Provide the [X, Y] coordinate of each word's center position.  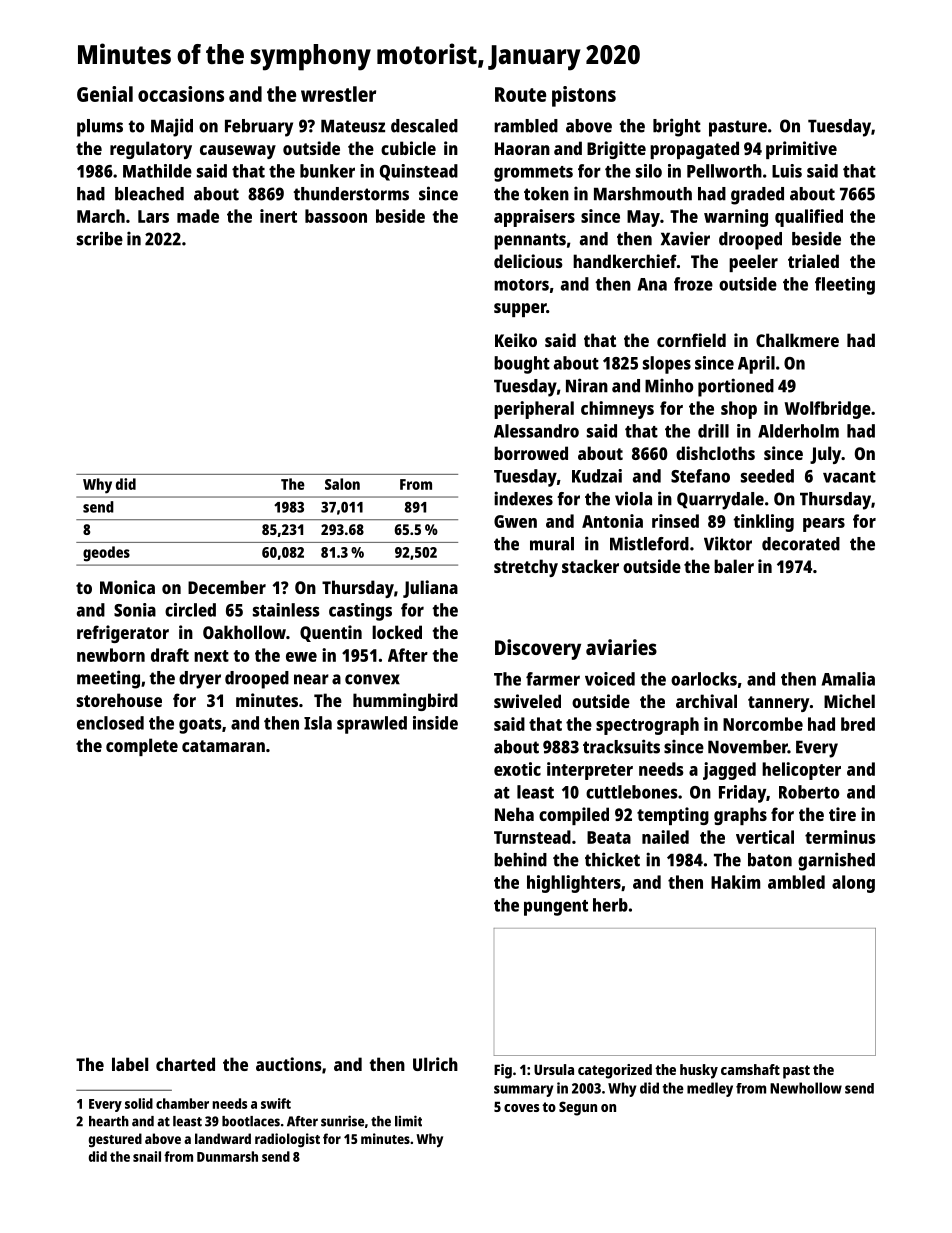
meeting [108, 679]
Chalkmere [797, 340]
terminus [840, 837]
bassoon [336, 216]
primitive [801, 150]
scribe [100, 238]
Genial [105, 94]
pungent [556, 908]
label [130, 1064]
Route [520, 94]
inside [435, 723]
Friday [742, 794]
